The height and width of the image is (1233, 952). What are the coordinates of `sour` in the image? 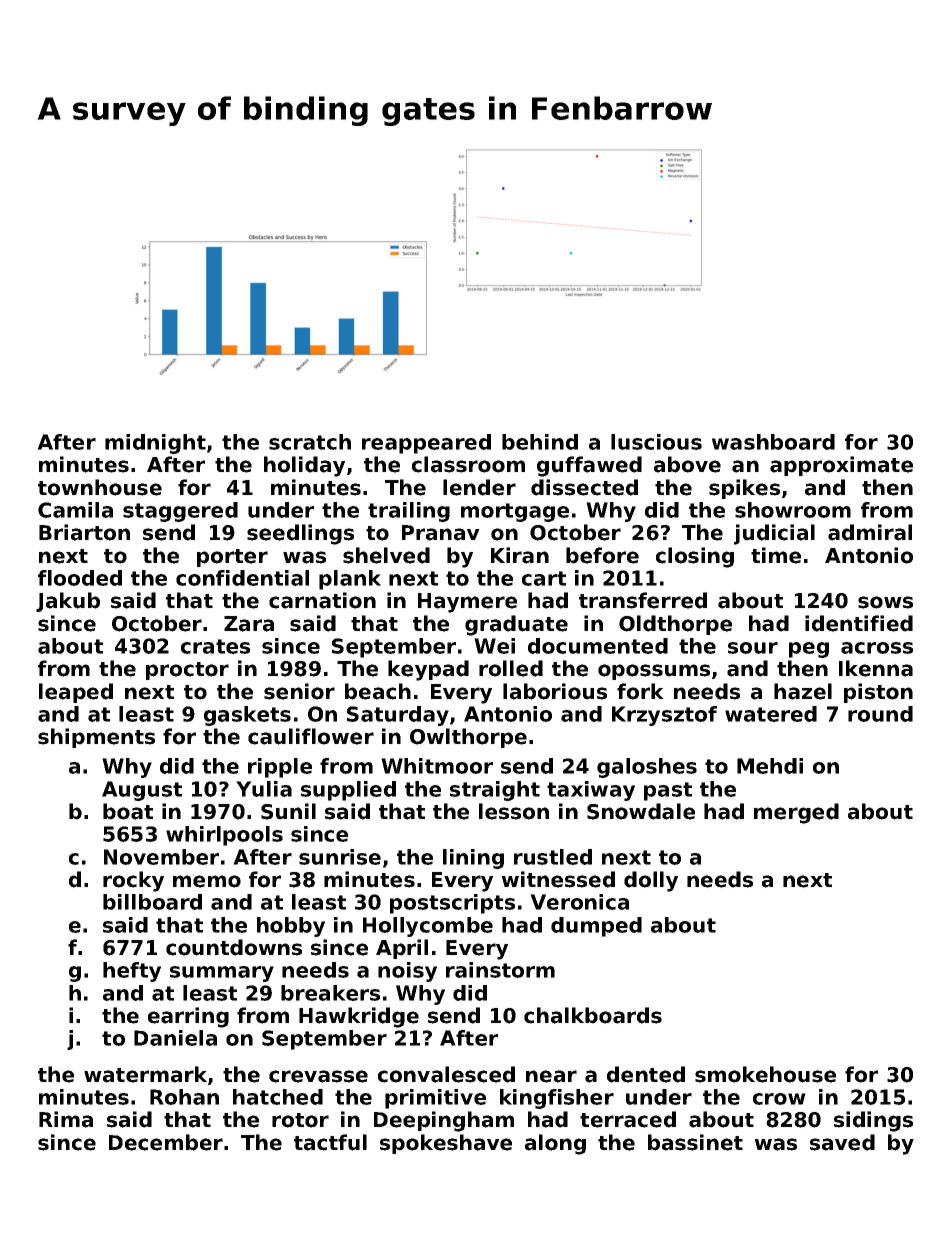 It's located at (753, 648).
